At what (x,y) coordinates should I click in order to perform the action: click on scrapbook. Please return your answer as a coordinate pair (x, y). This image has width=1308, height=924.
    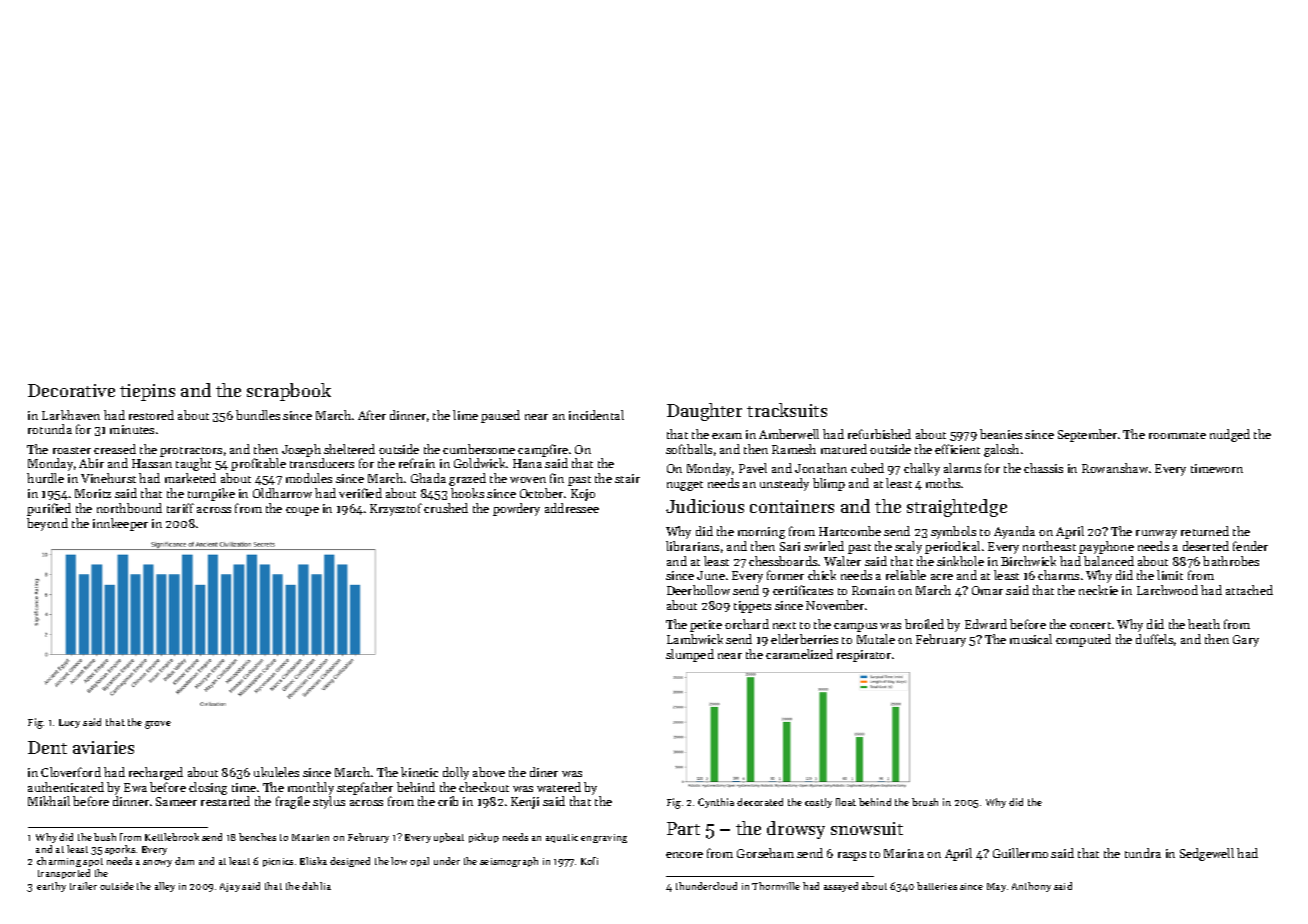
    Looking at the image, I should click on (289, 392).
